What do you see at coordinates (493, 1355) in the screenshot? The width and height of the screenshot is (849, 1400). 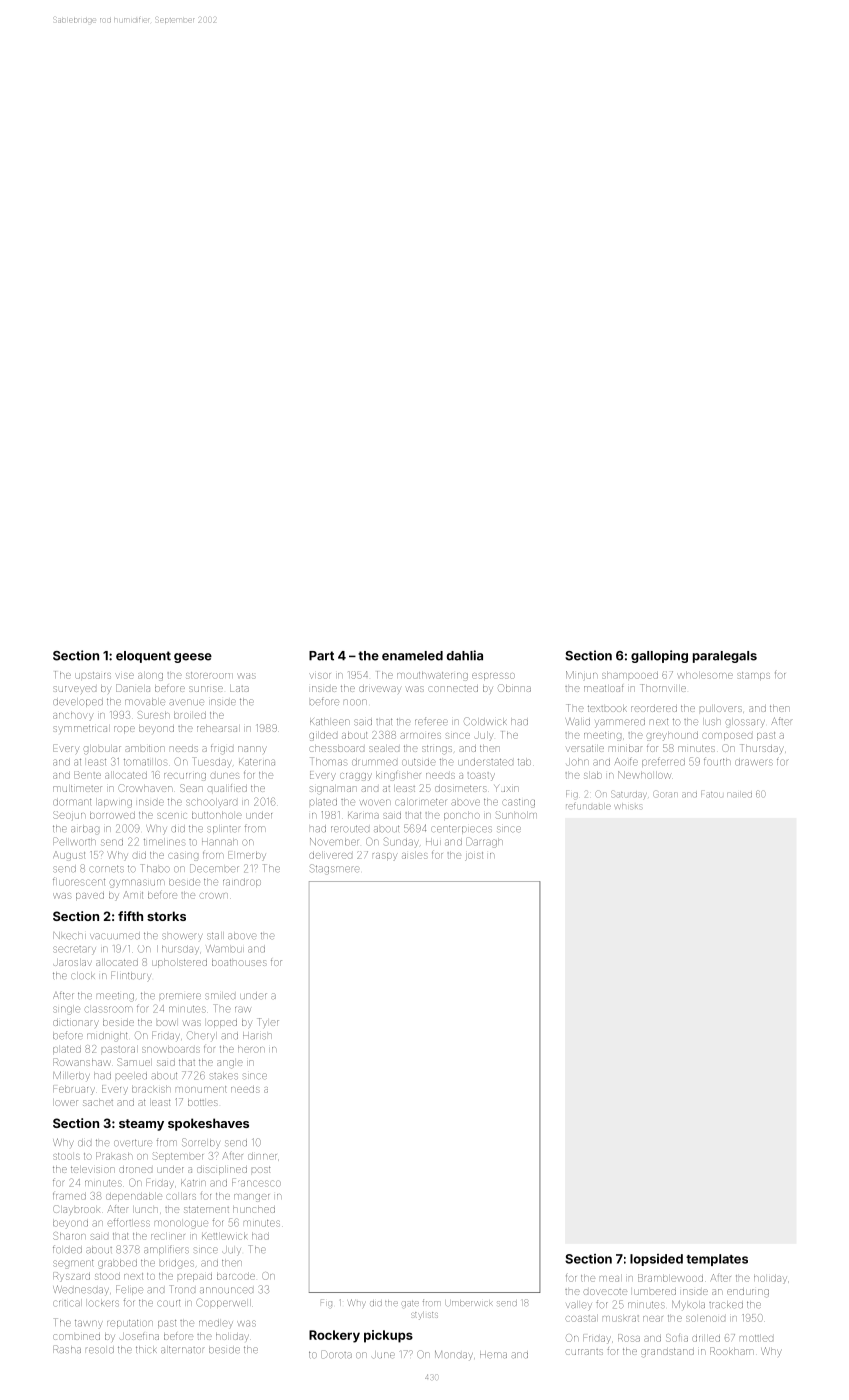 I see `Hema` at bounding box center [493, 1355].
